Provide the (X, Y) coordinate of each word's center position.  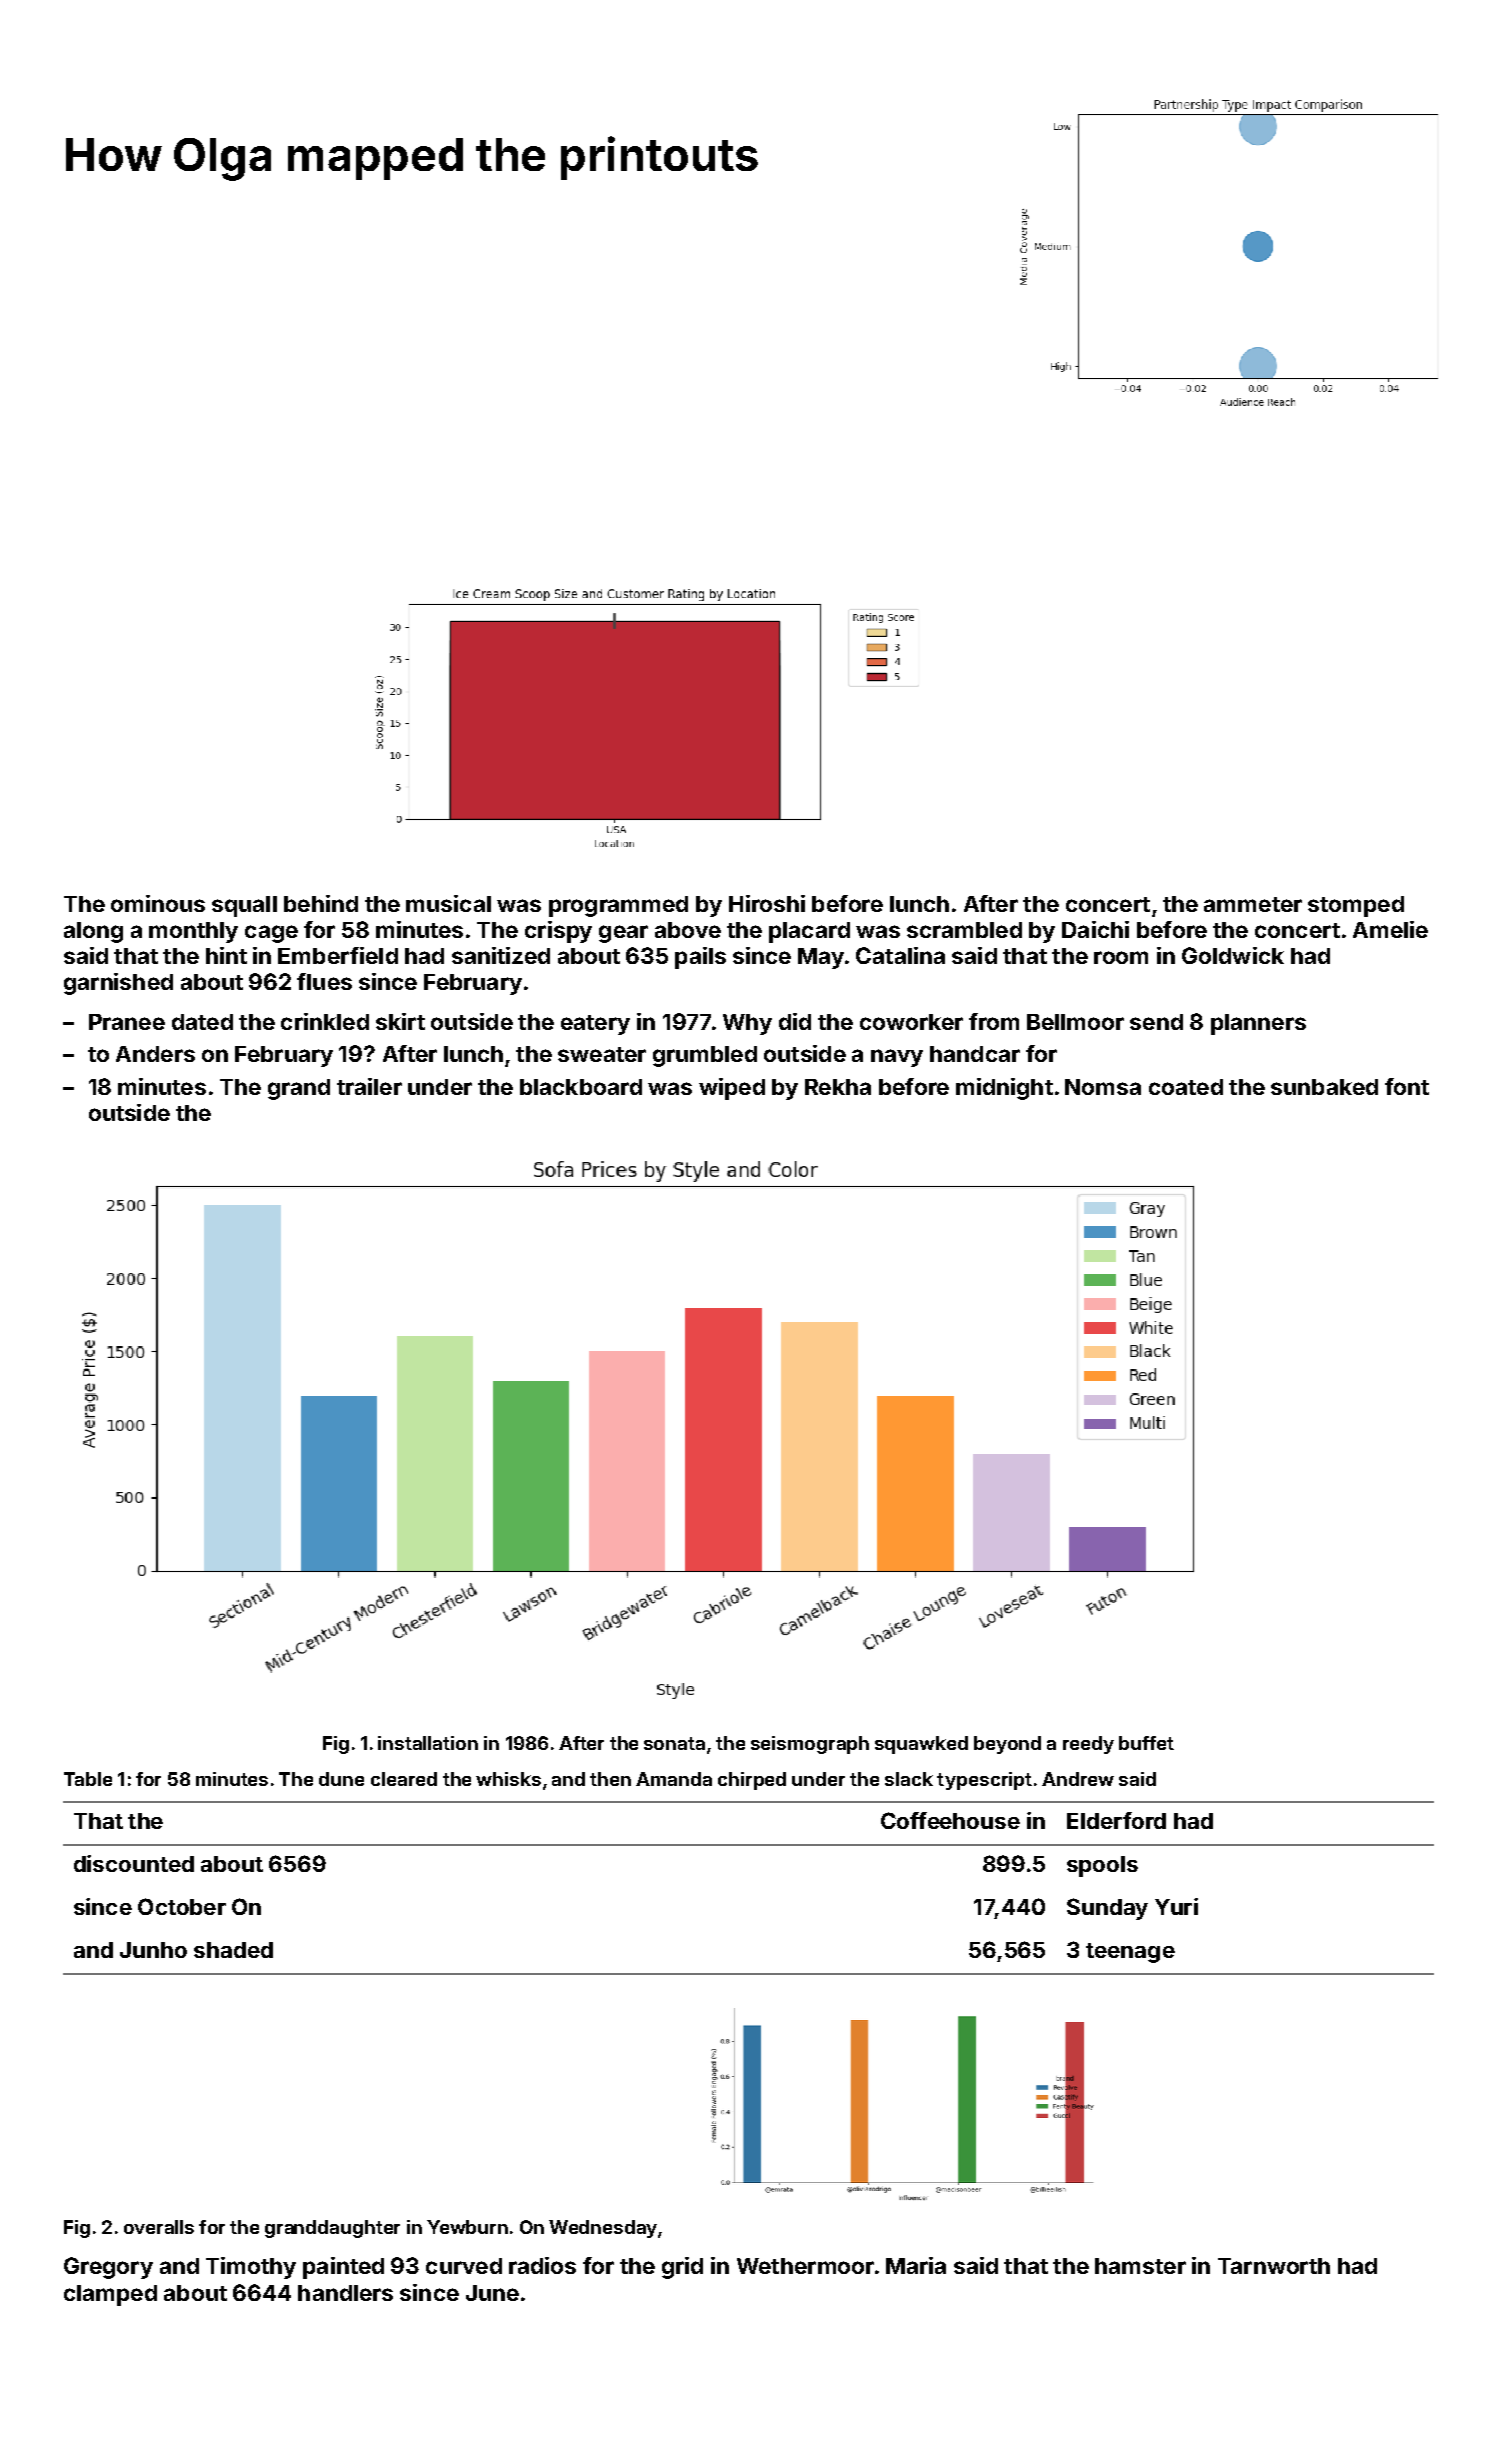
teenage (1130, 1953)
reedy (1088, 1745)
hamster (1140, 2266)
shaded (233, 1950)
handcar (975, 1054)
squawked (921, 1745)
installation (428, 1743)
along (93, 932)
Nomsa (1103, 1087)
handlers (345, 2293)
